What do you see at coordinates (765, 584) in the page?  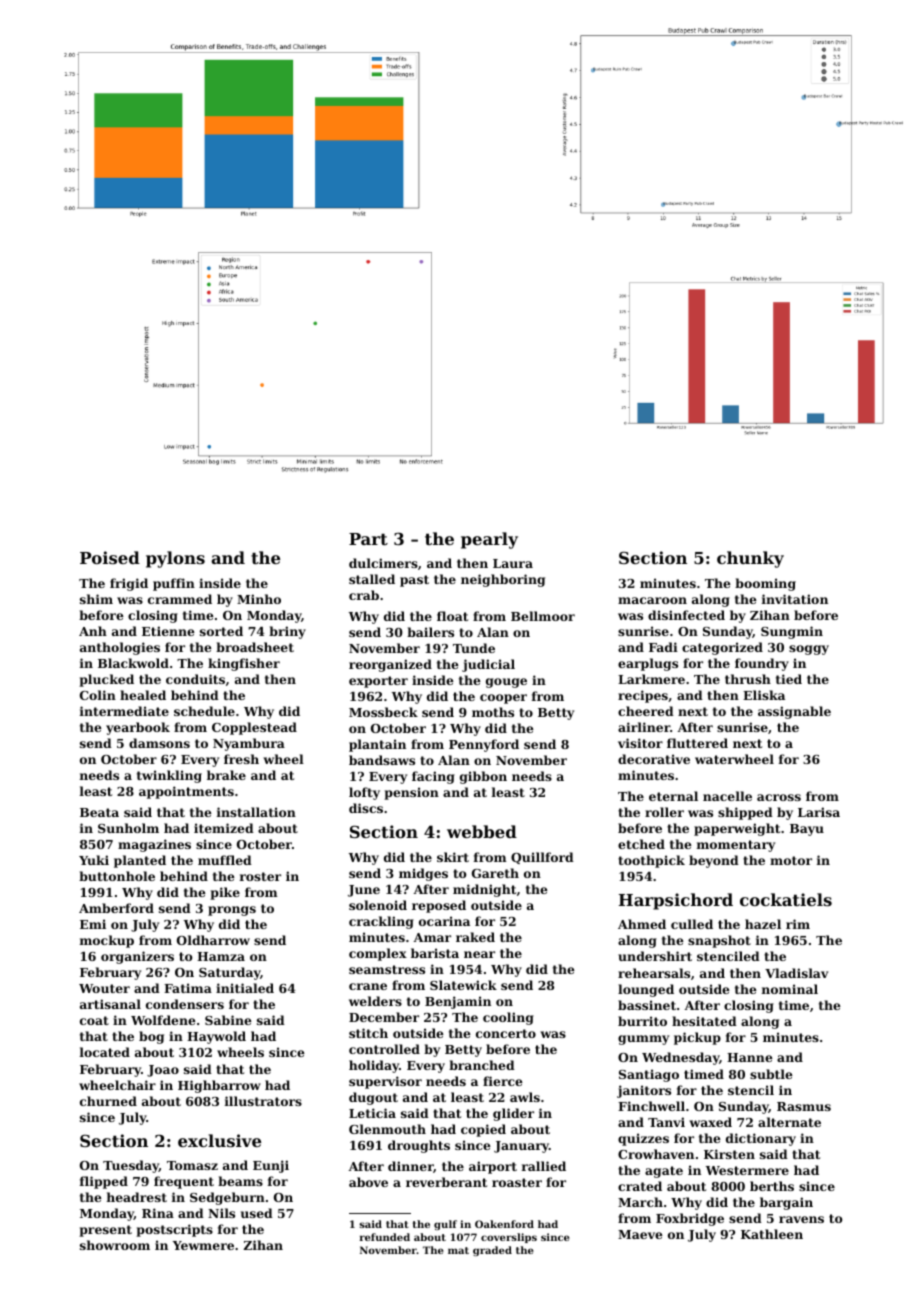 I see `booming` at bounding box center [765, 584].
